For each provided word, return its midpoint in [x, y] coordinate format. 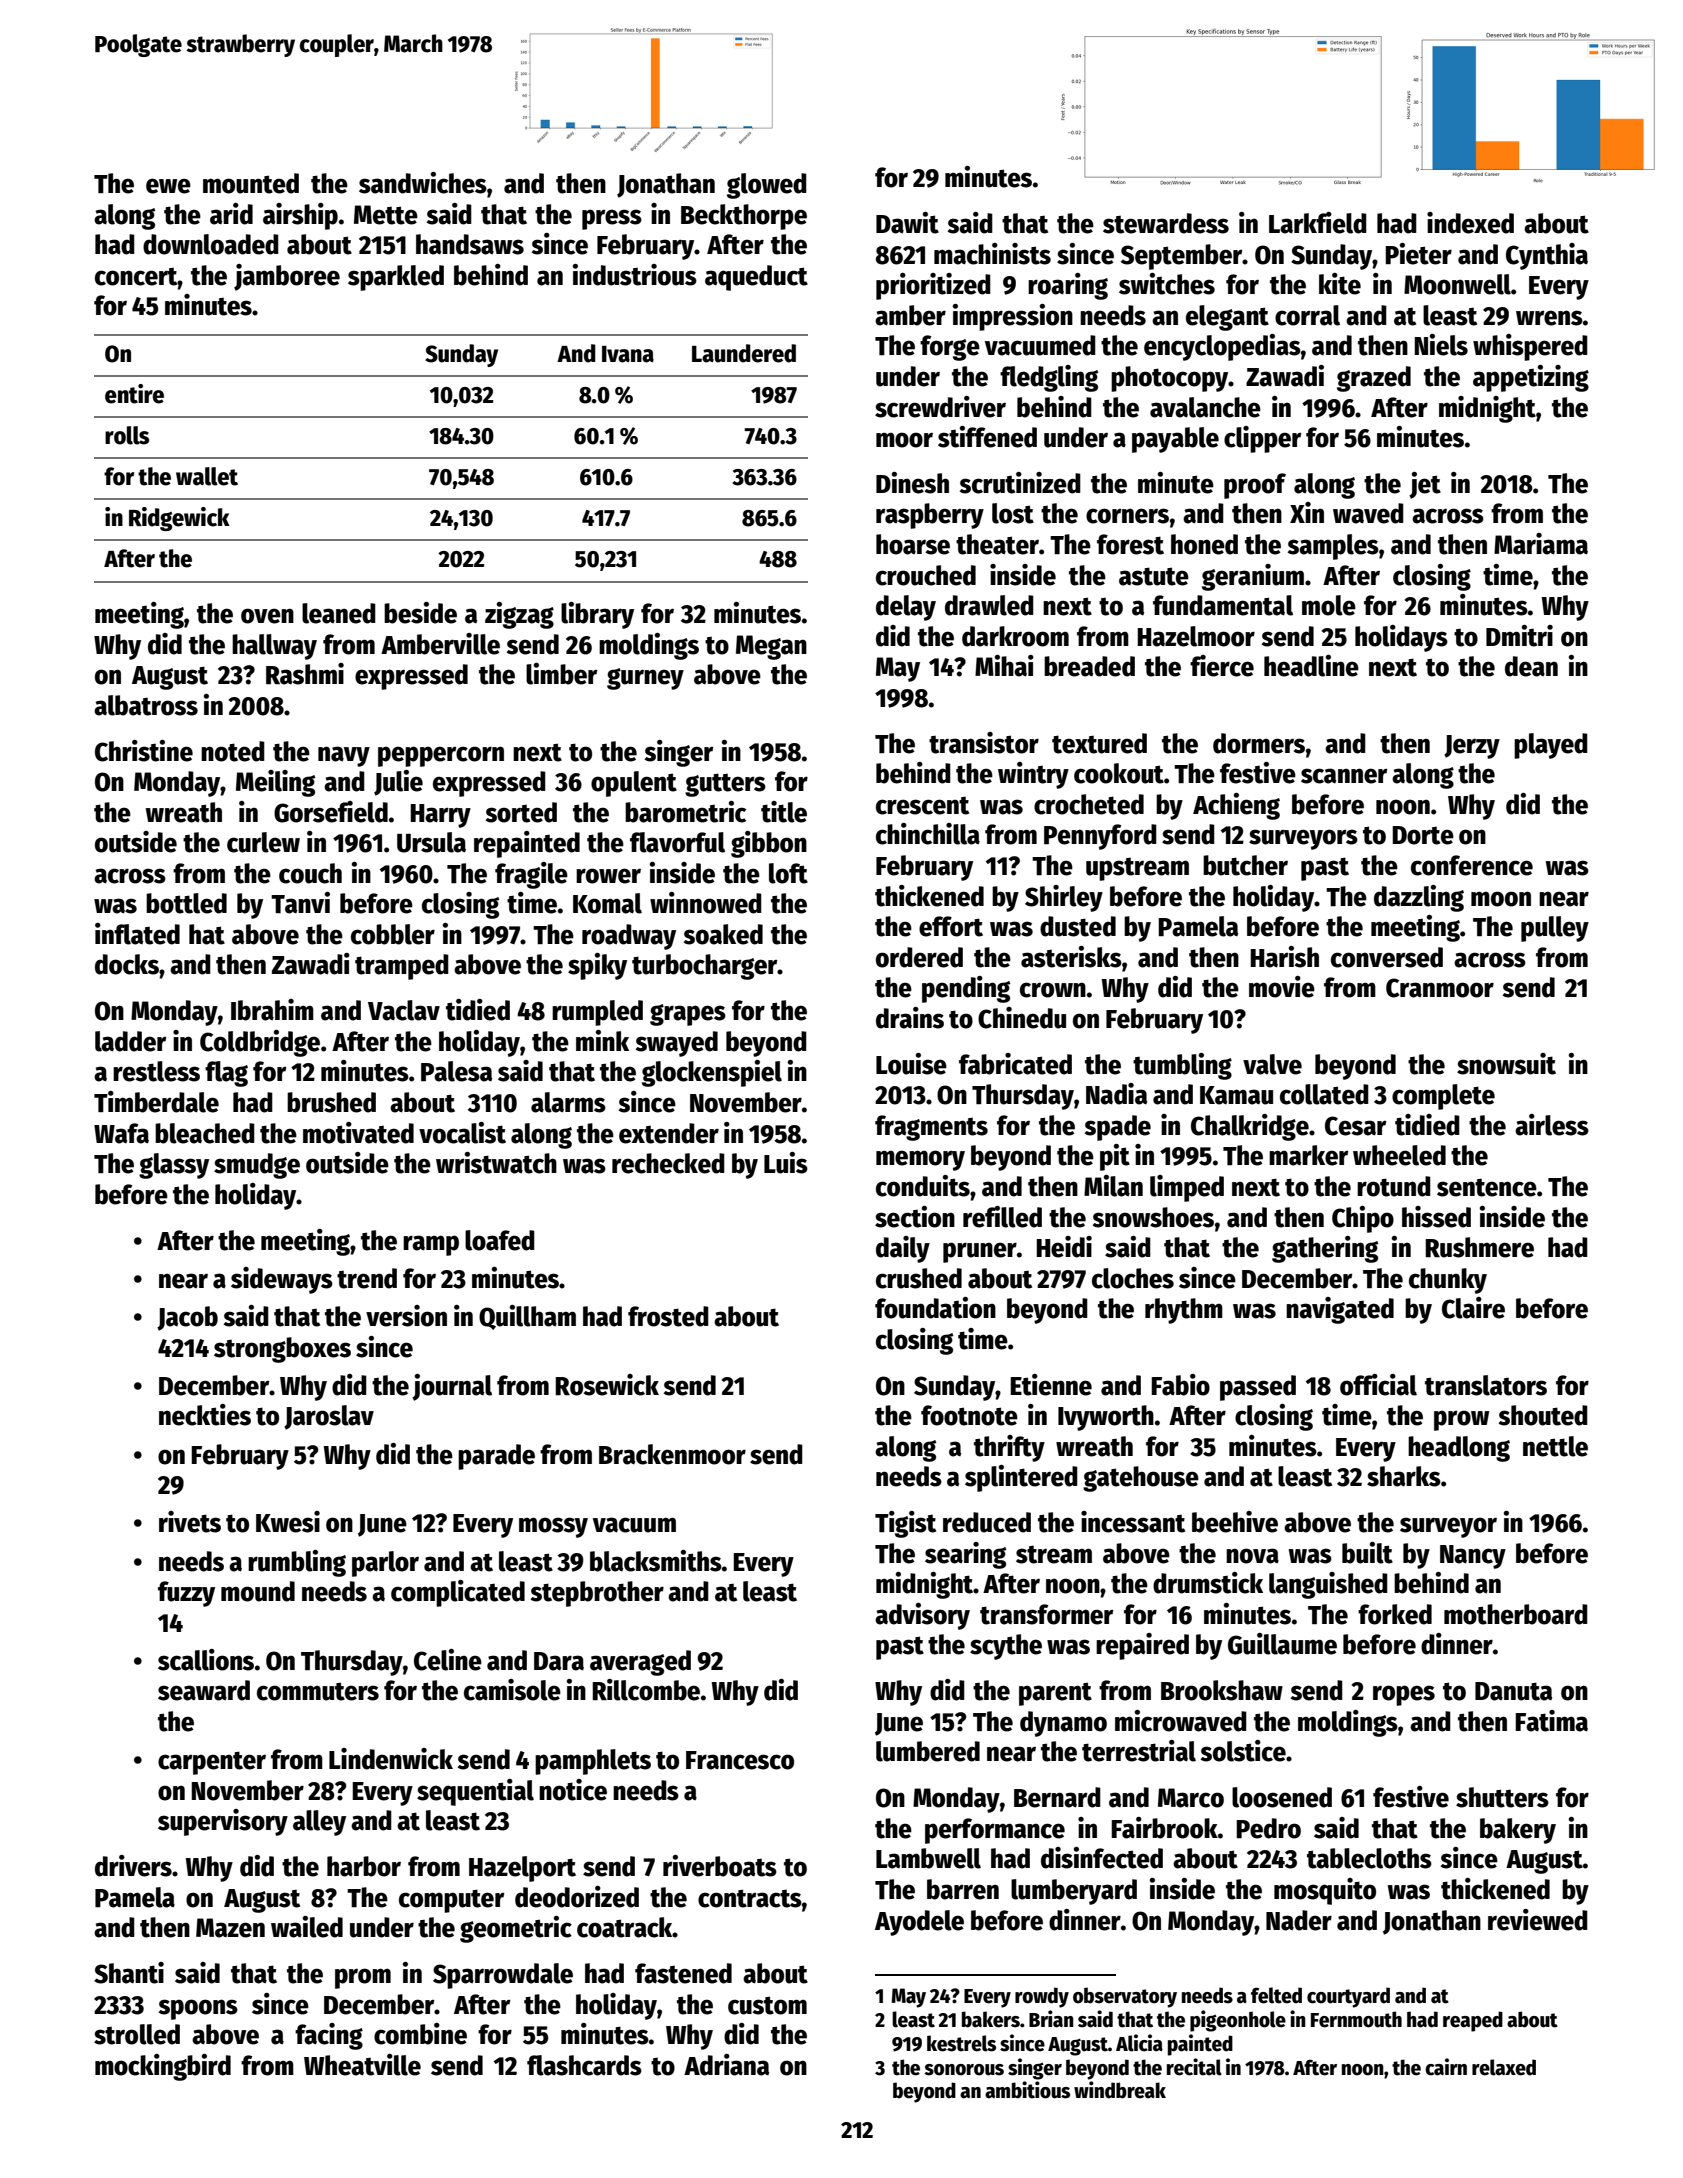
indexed [1470, 223]
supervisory [223, 1822]
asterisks [1071, 957]
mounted [251, 183]
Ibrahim [272, 1010]
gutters [725, 785]
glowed [767, 186]
